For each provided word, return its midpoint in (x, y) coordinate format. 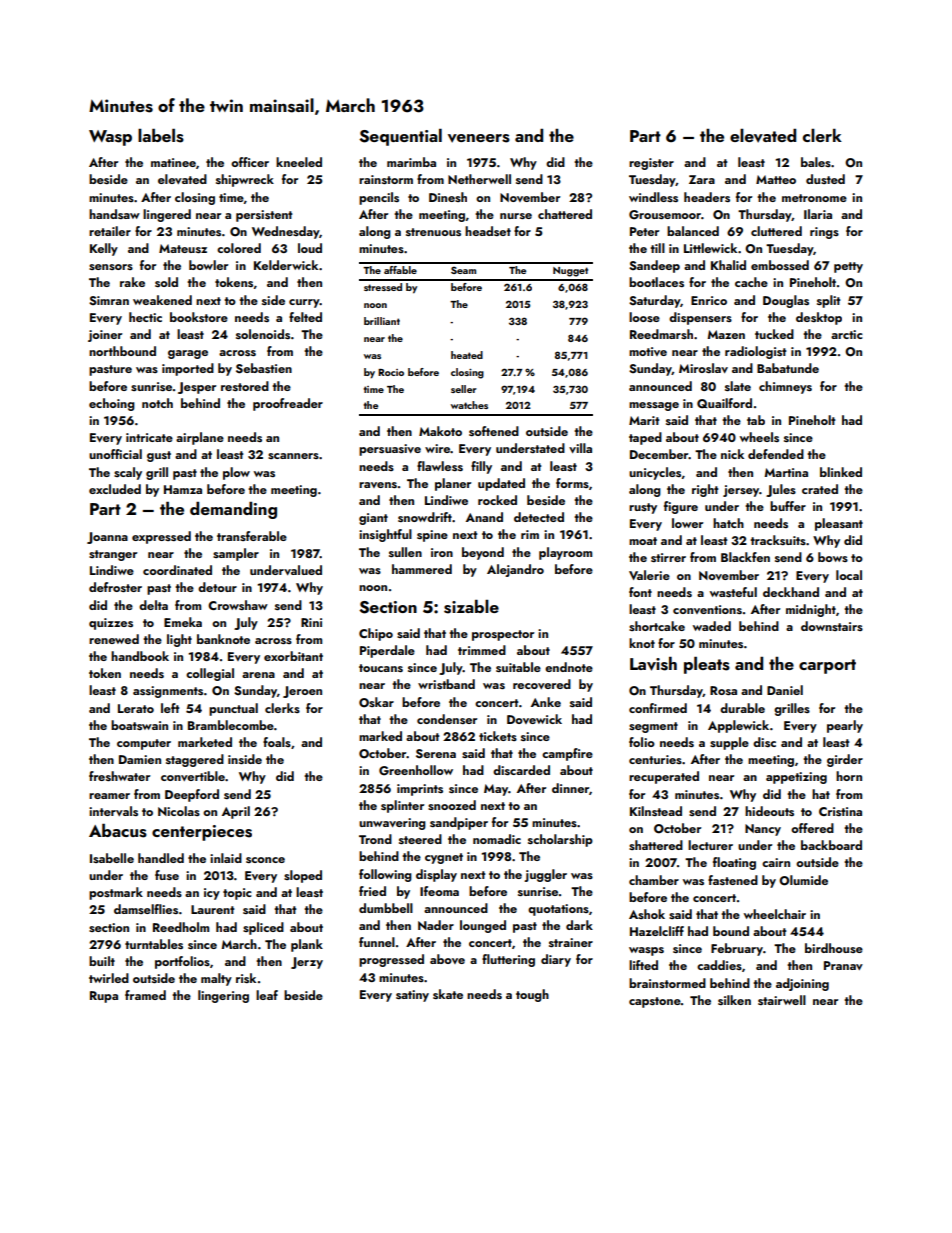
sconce (265, 860)
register (651, 164)
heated (467, 355)
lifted (643, 965)
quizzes (111, 624)
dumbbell (386, 908)
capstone (655, 1002)
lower (687, 523)
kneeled (299, 162)
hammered (422, 569)
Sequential (400, 137)
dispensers (700, 318)
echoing (112, 404)
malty (216, 979)
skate (448, 994)
